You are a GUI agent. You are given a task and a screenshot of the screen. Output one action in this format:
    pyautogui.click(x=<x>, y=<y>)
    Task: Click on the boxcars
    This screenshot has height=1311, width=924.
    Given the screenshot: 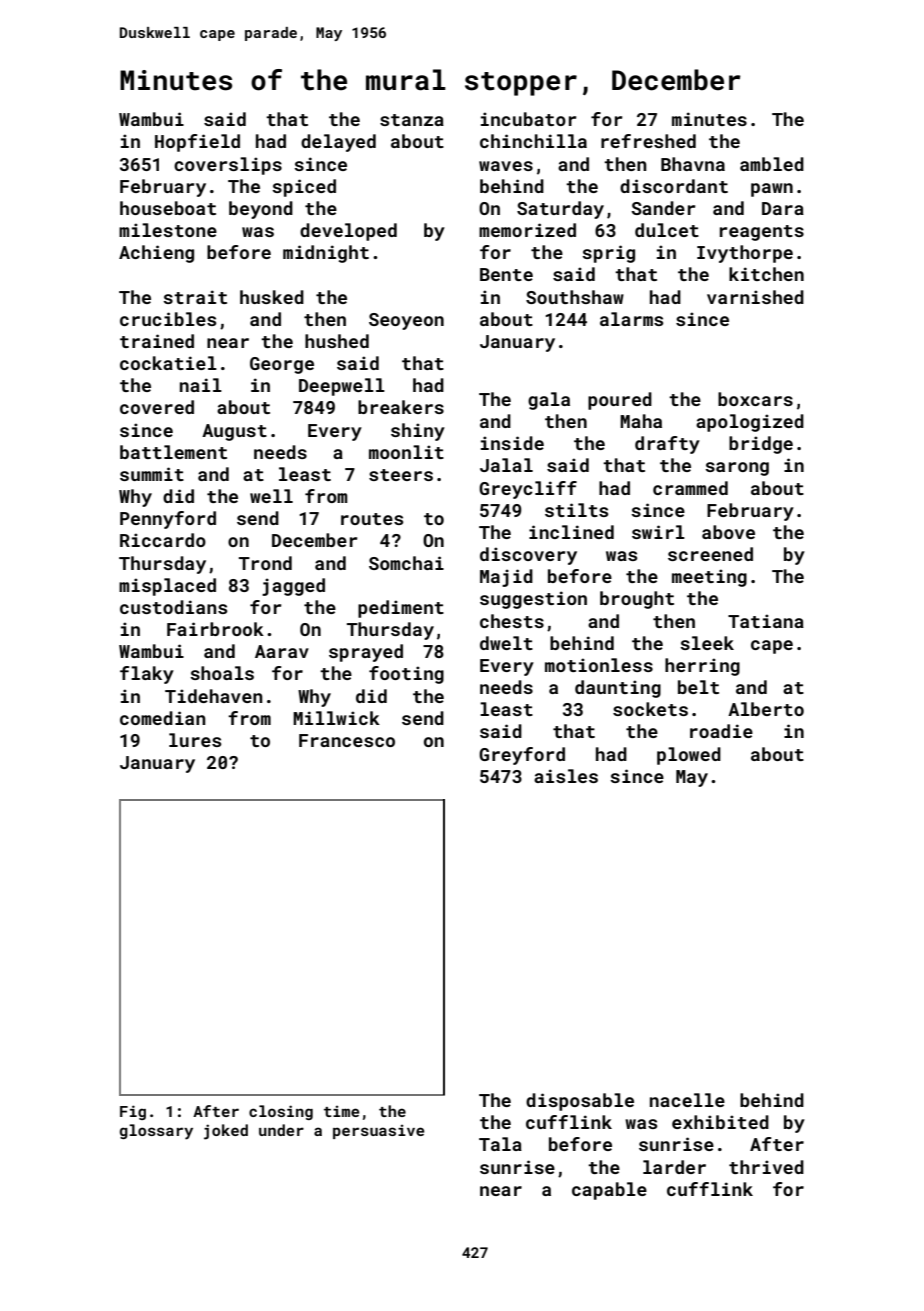 What is the action you would take?
    pyautogui.click(x=755, y=399)
